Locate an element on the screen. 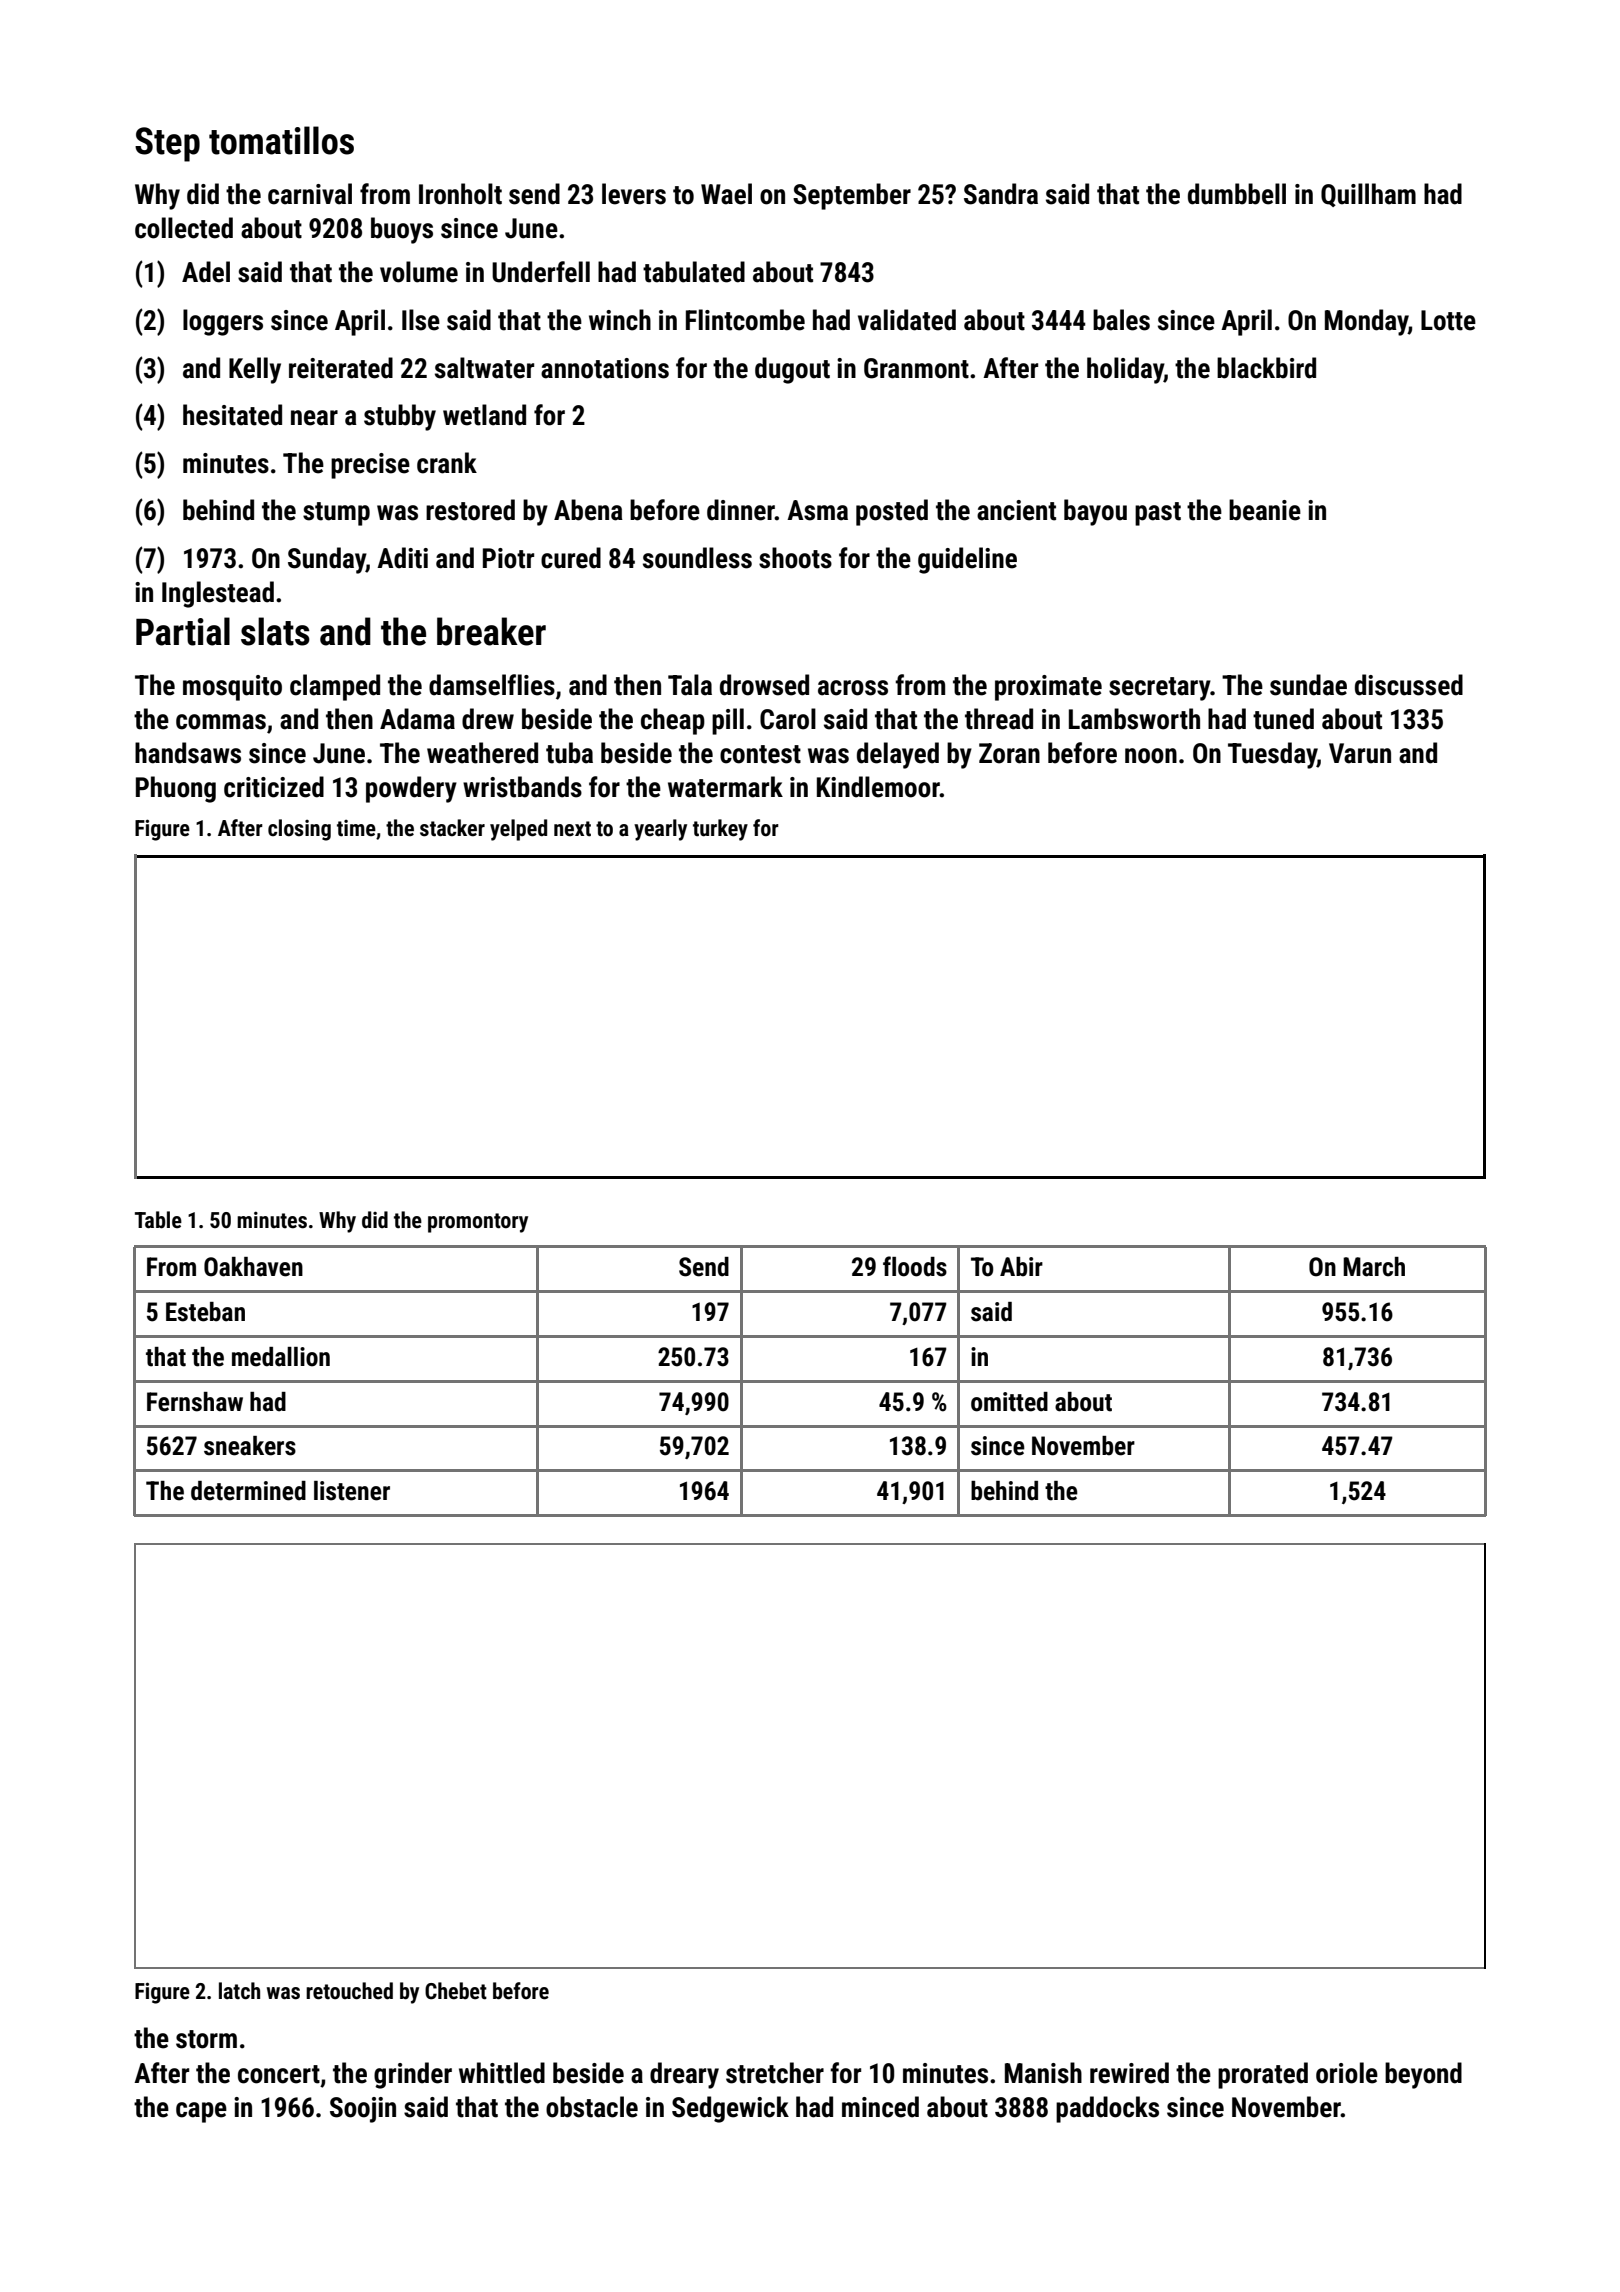  Step is located at coordinates (167, 144).
